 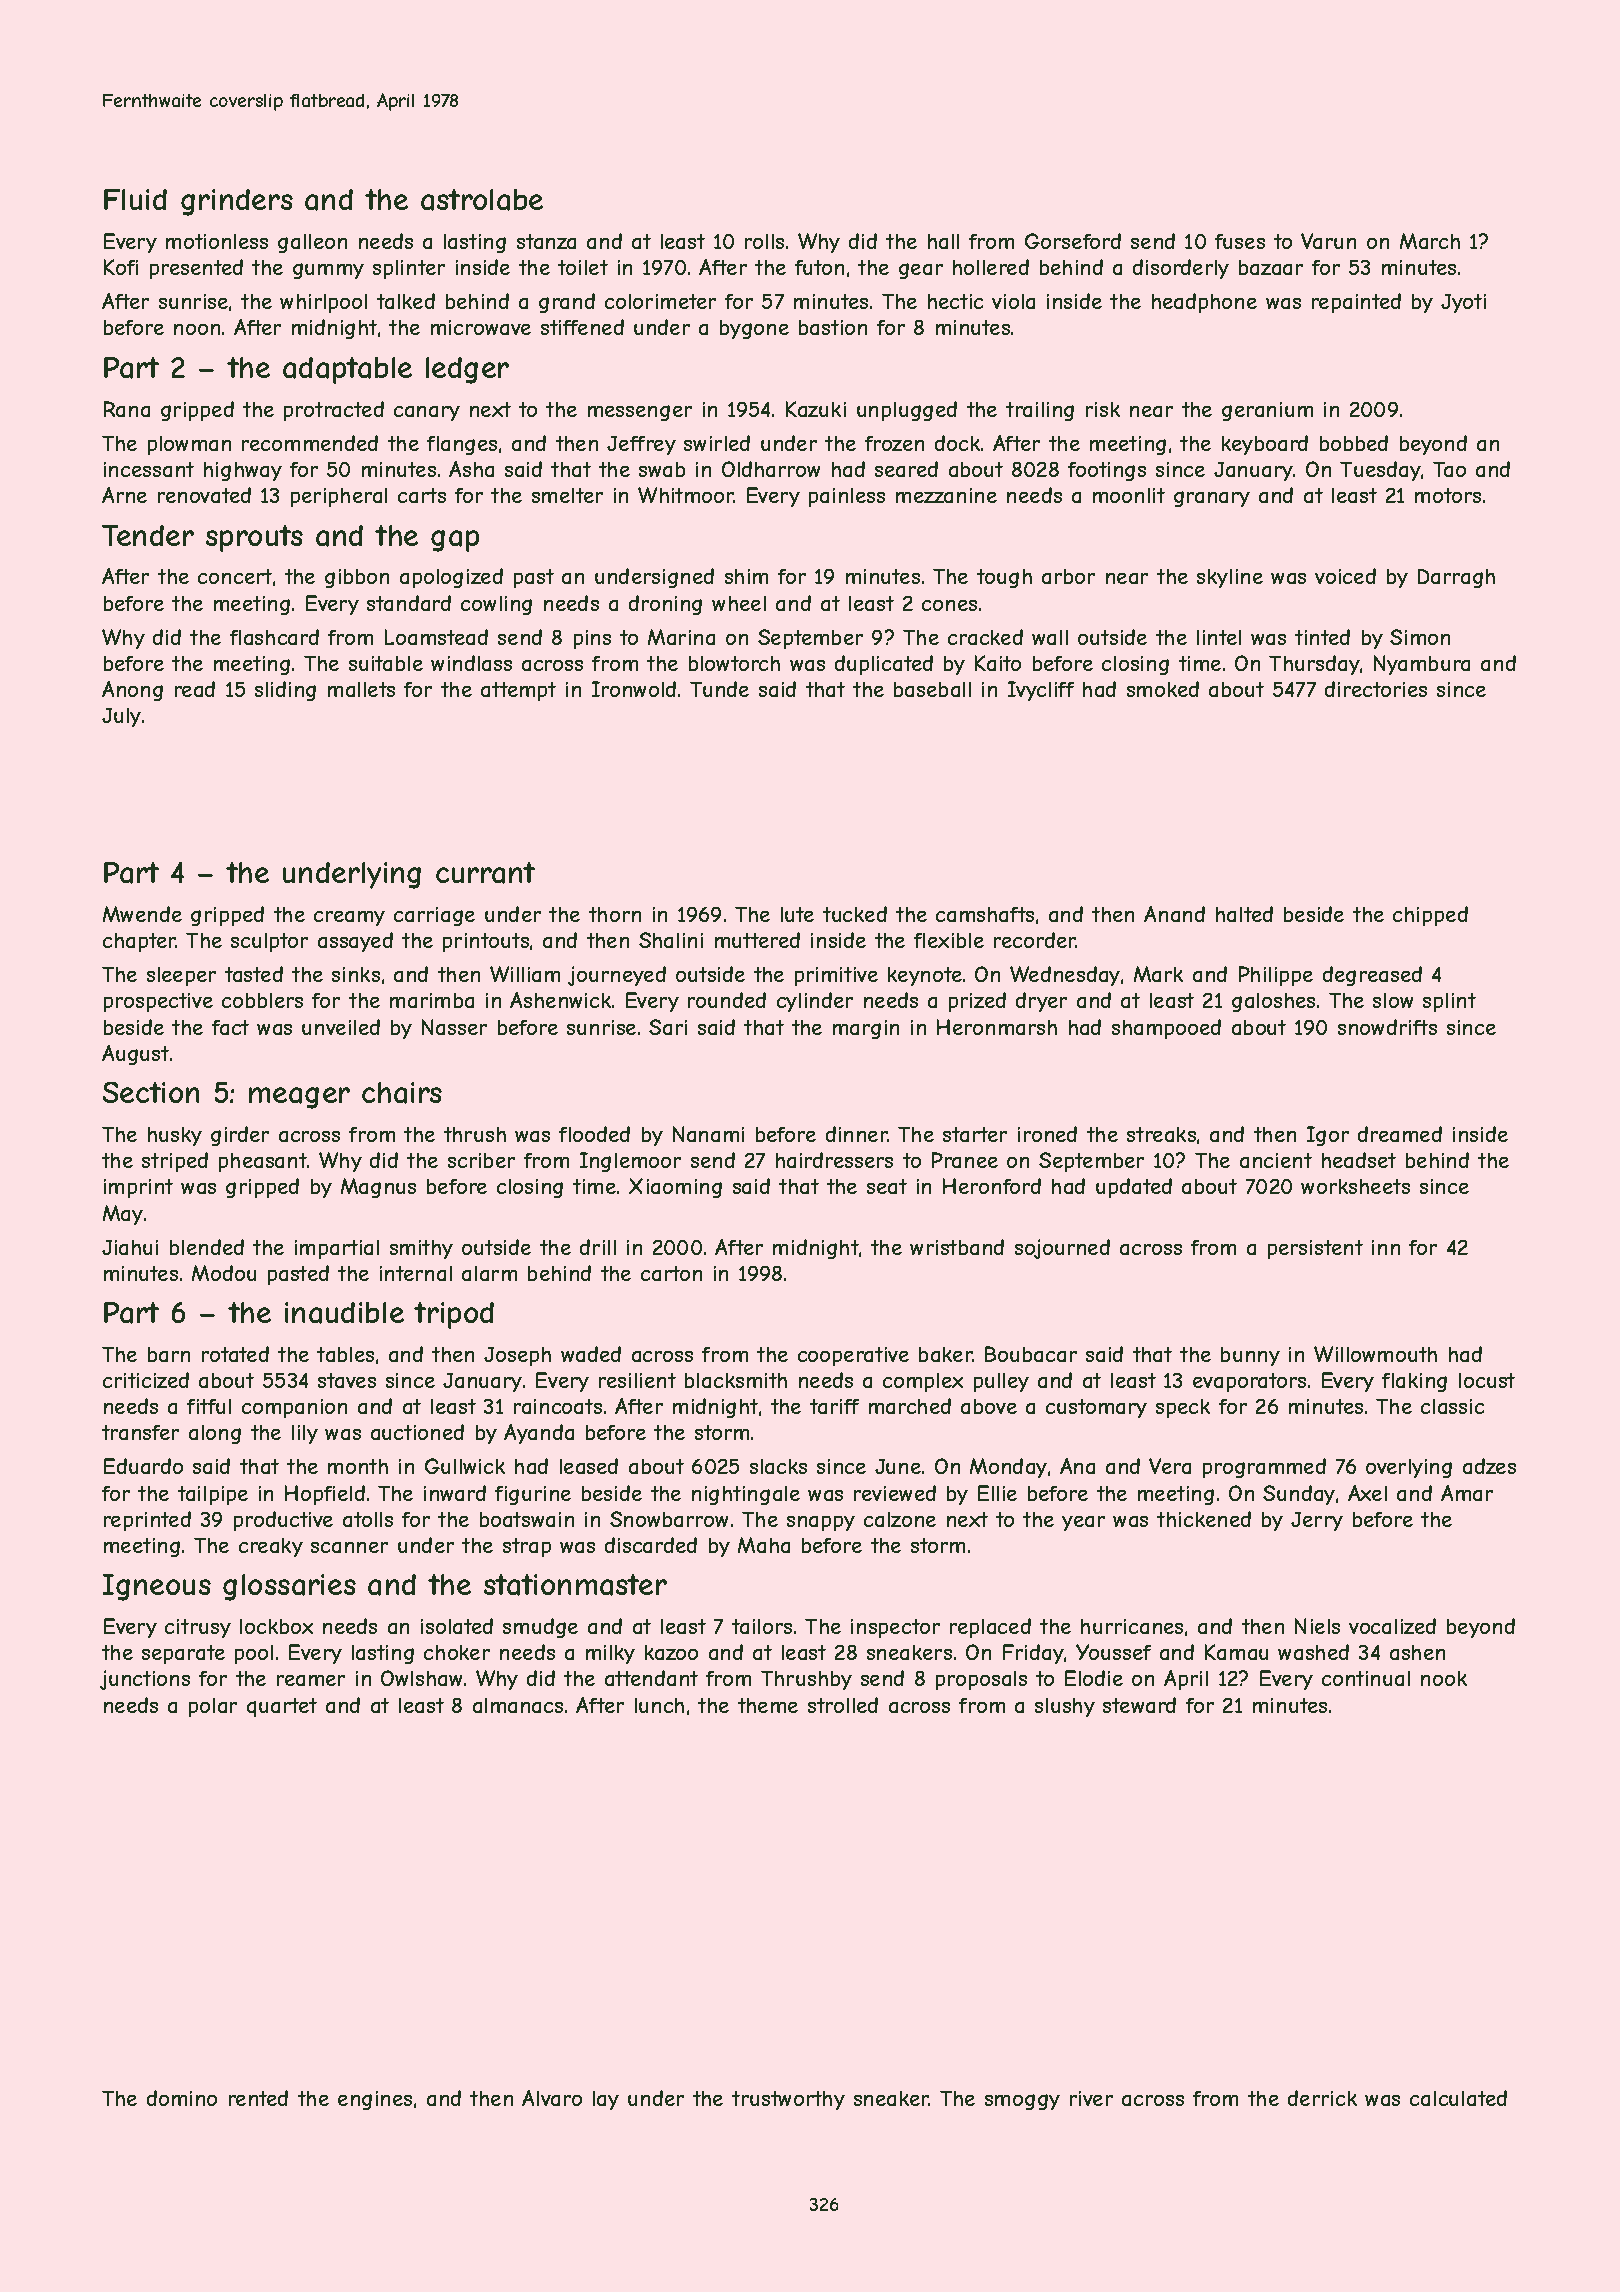 What do you see at coordinates (1244, 914) in the screenshot?
I see `halted` at bounding box center [1244, 914].
